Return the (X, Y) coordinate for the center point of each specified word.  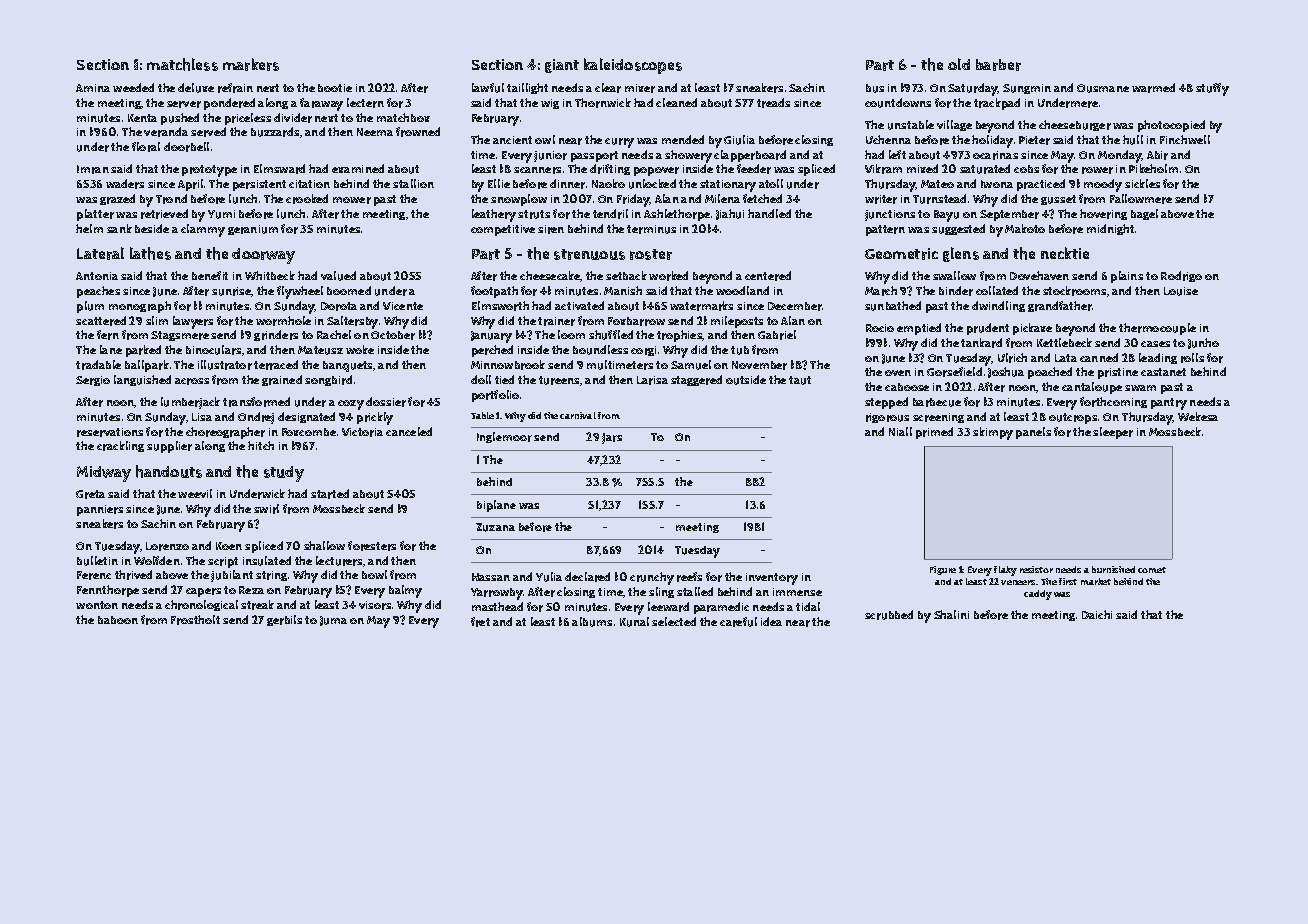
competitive (503, 230)
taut (800, 380)
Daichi (1097, 614)
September (1009, 215)
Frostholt (195, 620)
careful (738, 622)
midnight (1110, 229)
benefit (210, 275)
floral (146, 147)
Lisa (202, 417)
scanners (537, 170)
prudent (988, 329)
